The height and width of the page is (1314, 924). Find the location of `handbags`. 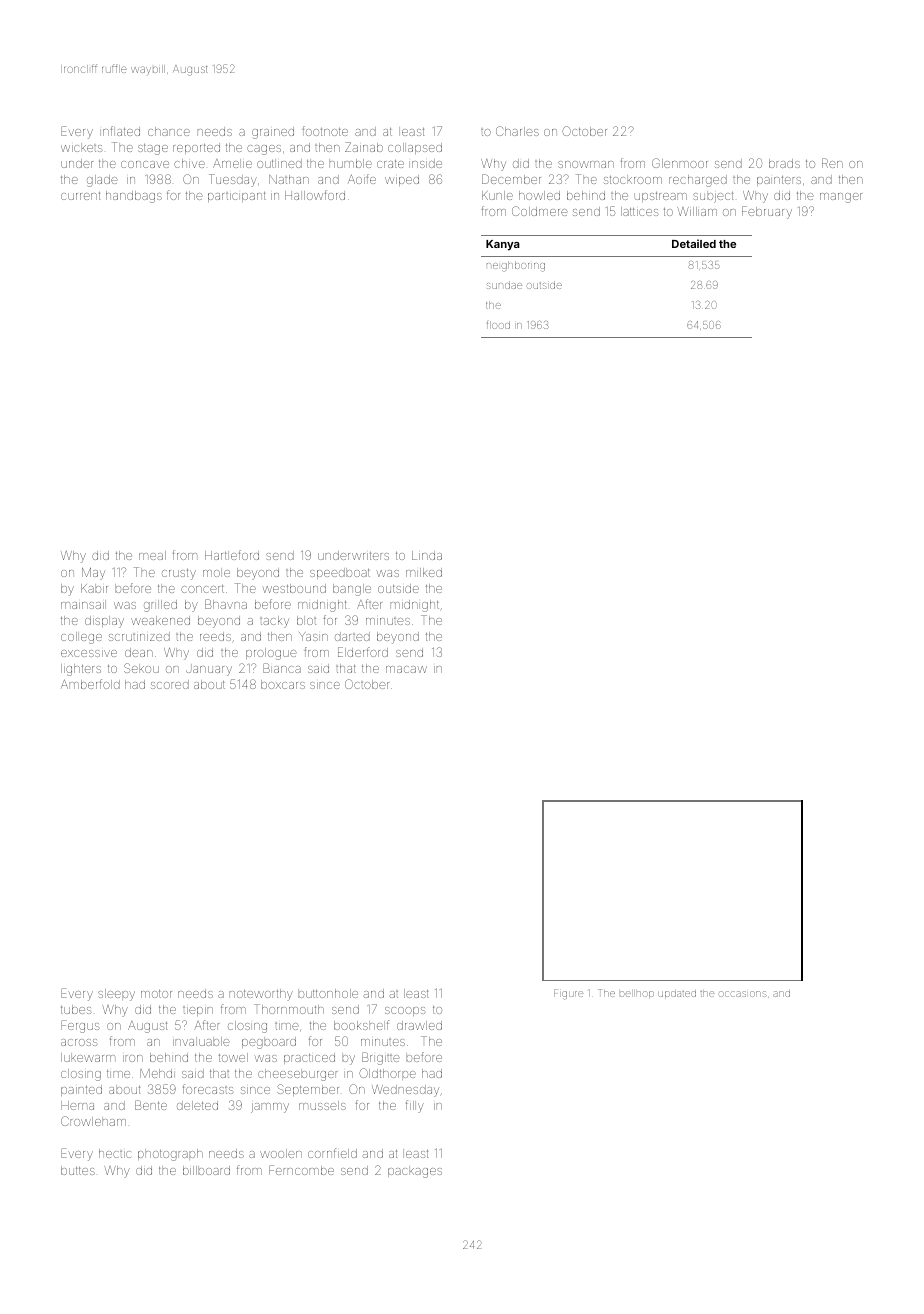

handbags is located at coordinates (134, 197).
